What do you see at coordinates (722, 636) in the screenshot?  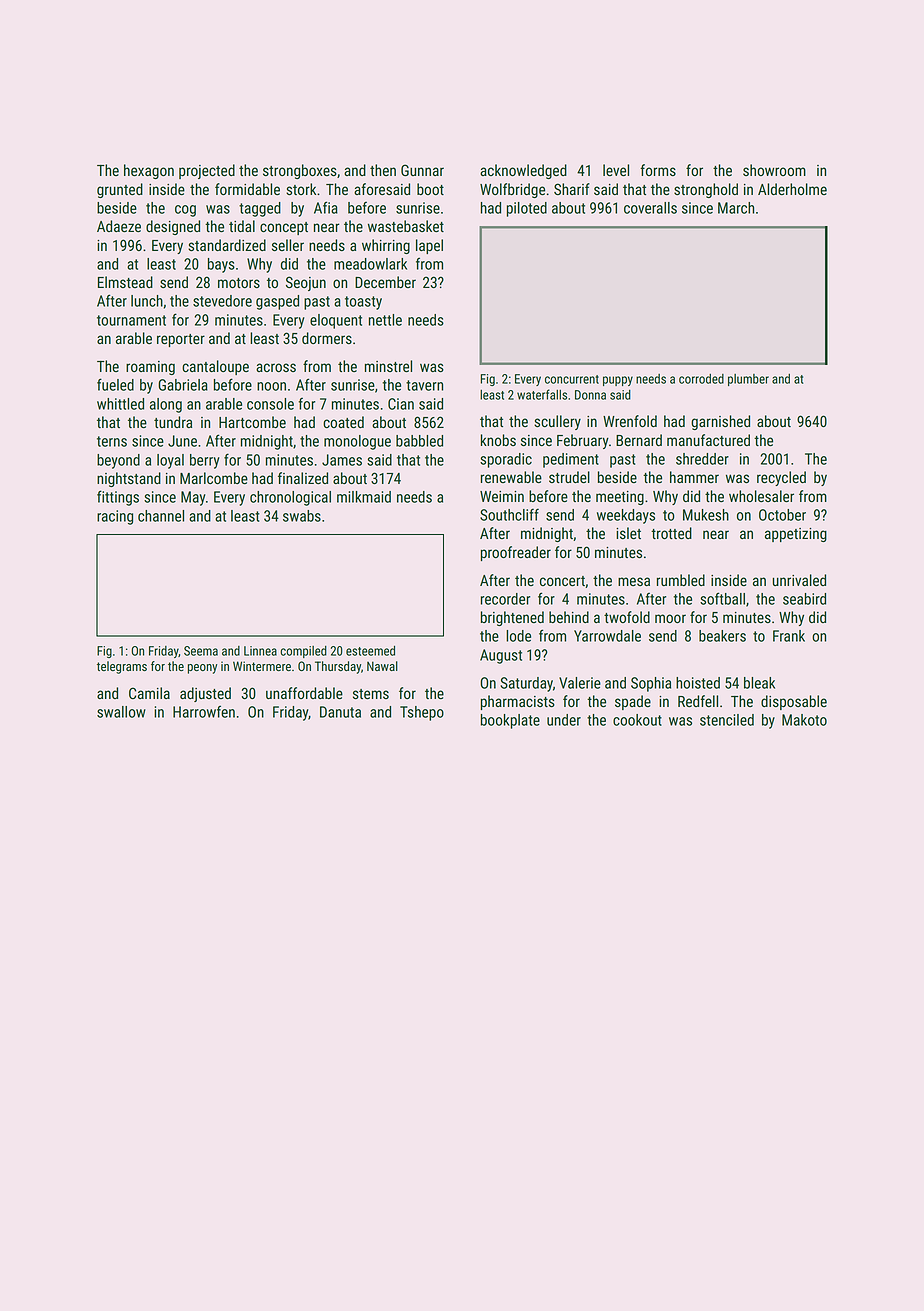 I see `beakers` at bounding box center [722, 636].
